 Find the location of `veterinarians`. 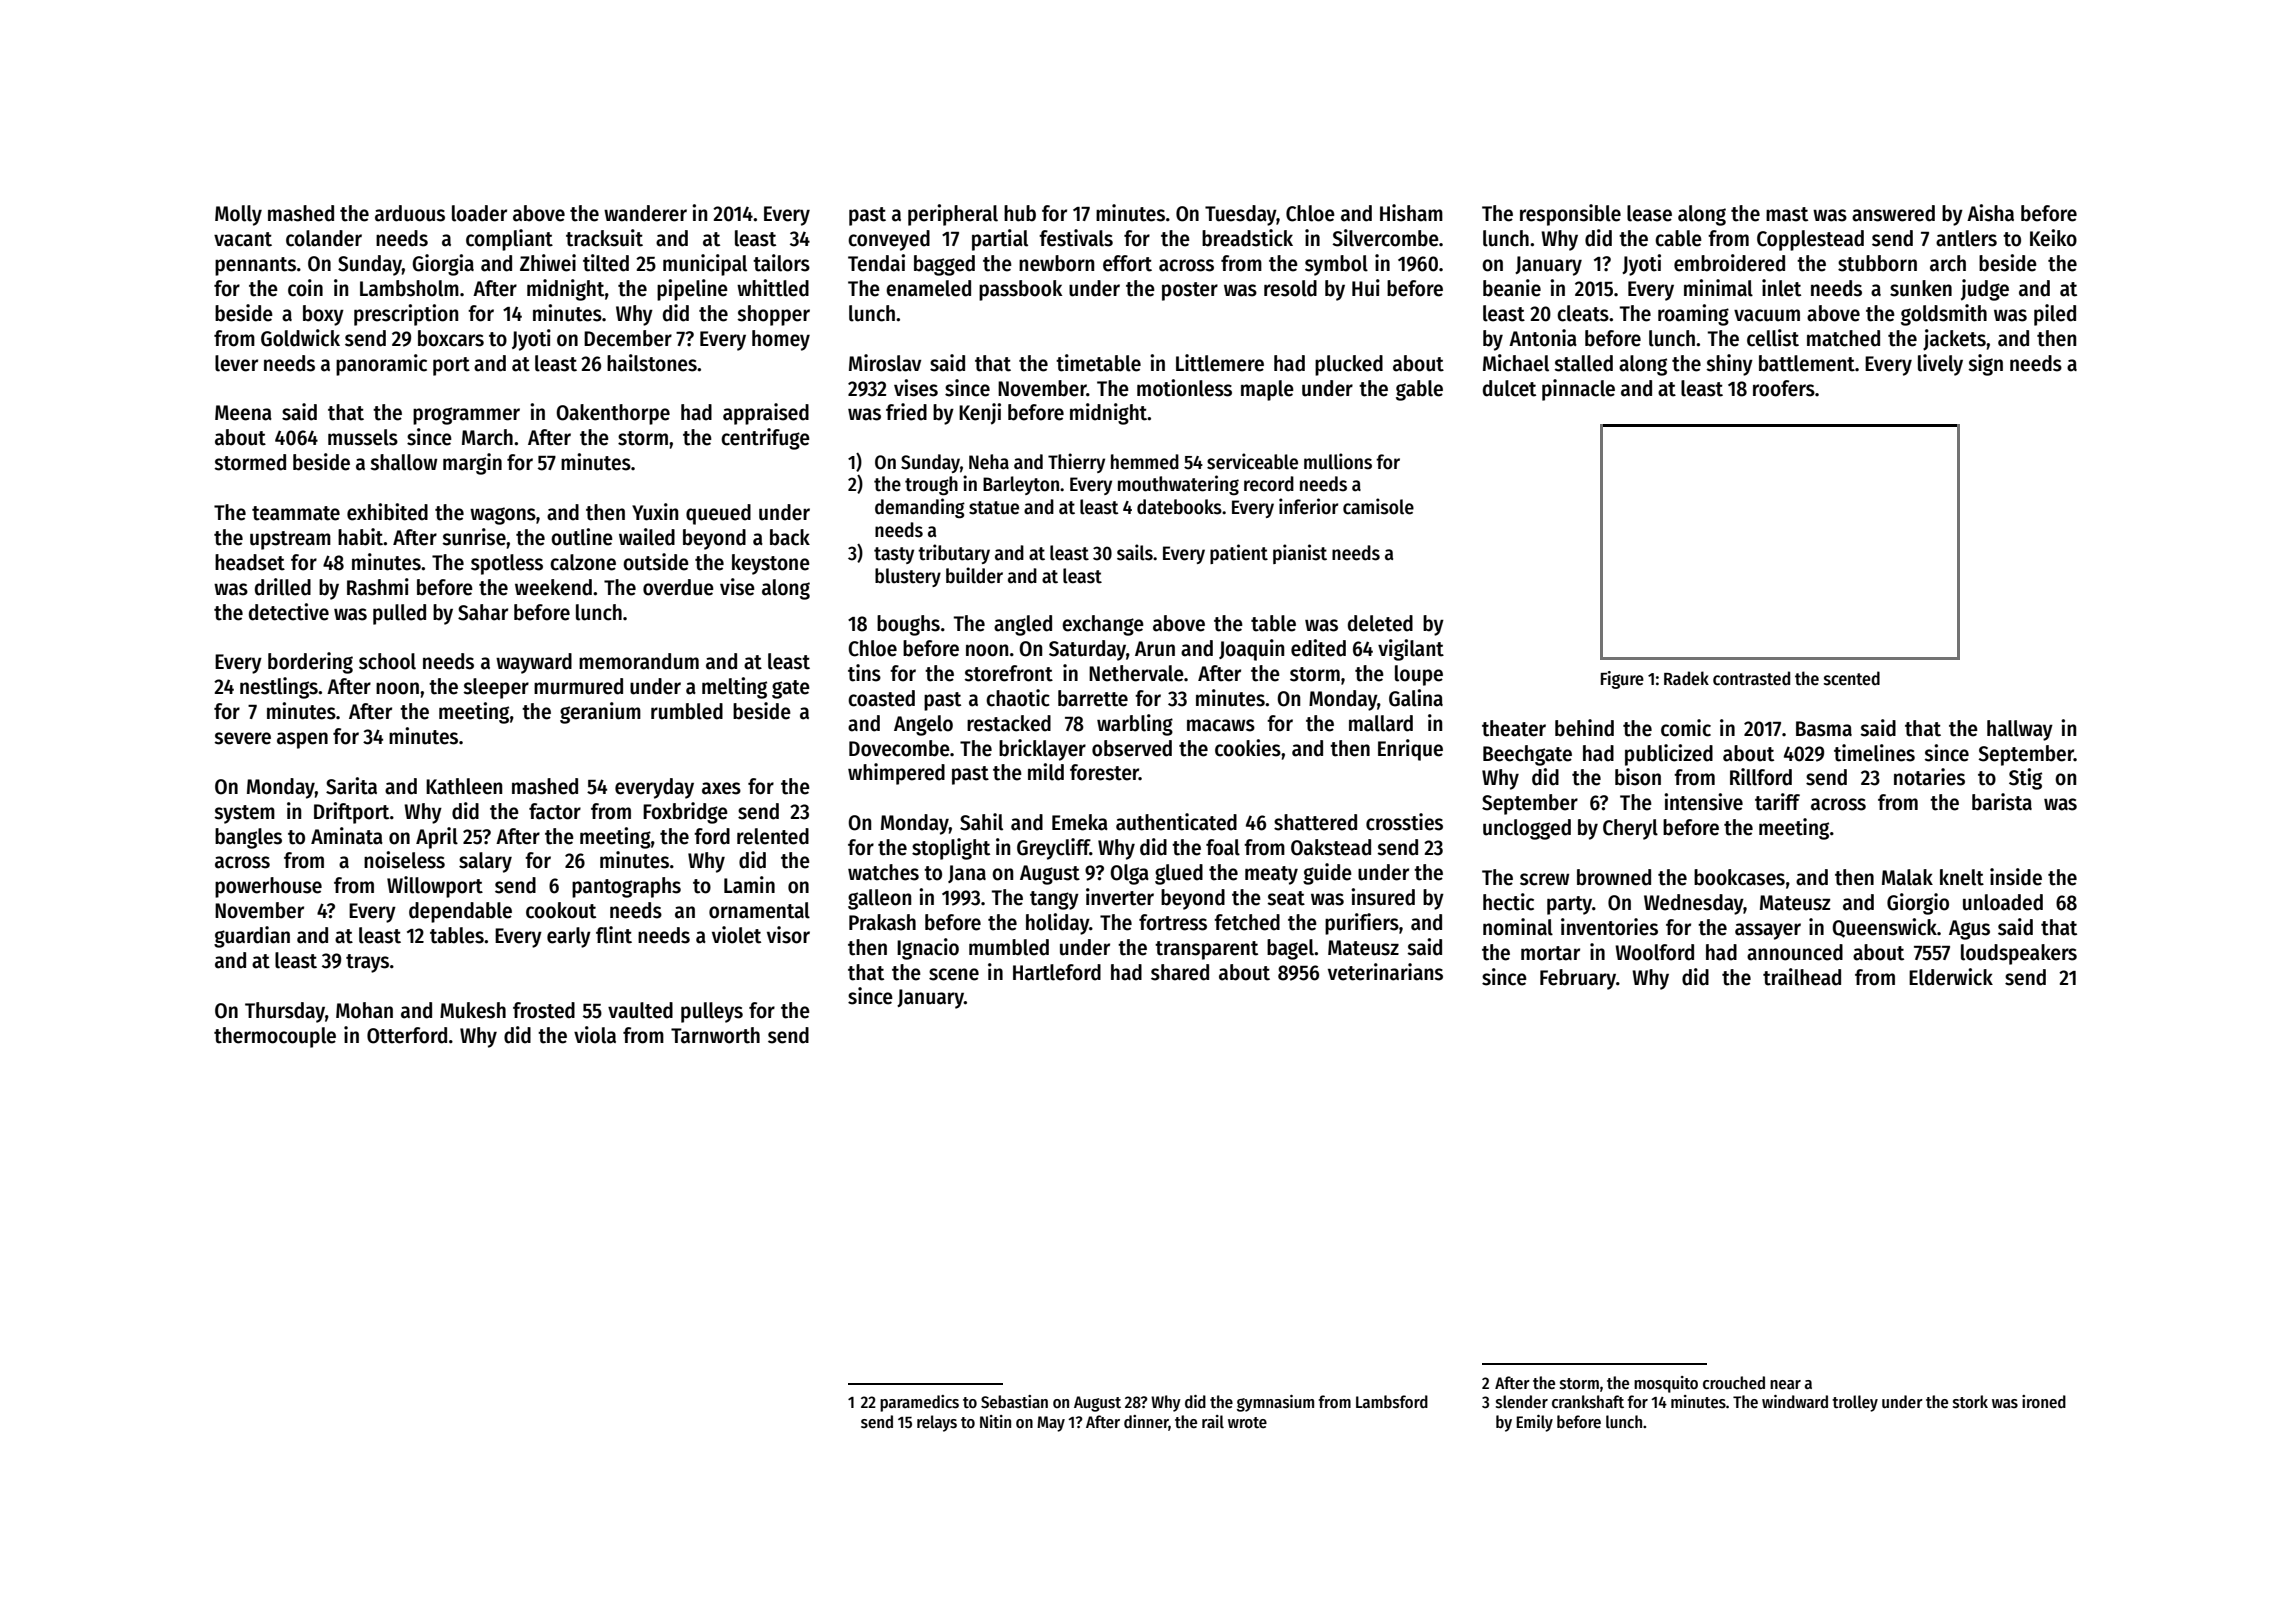

veterinarians is located at coordinates (1385, 972).
